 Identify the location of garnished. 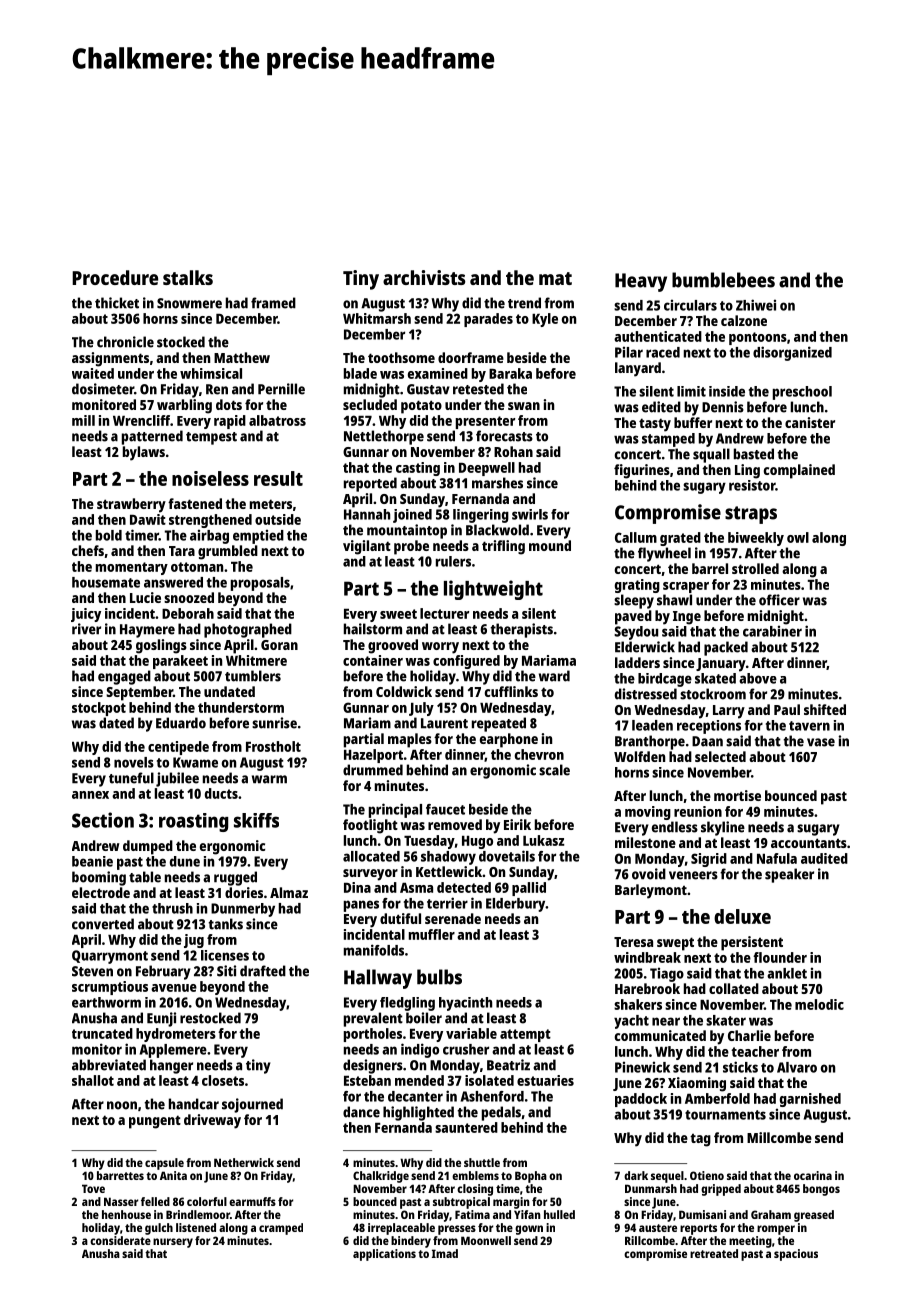
(810, 1100).
